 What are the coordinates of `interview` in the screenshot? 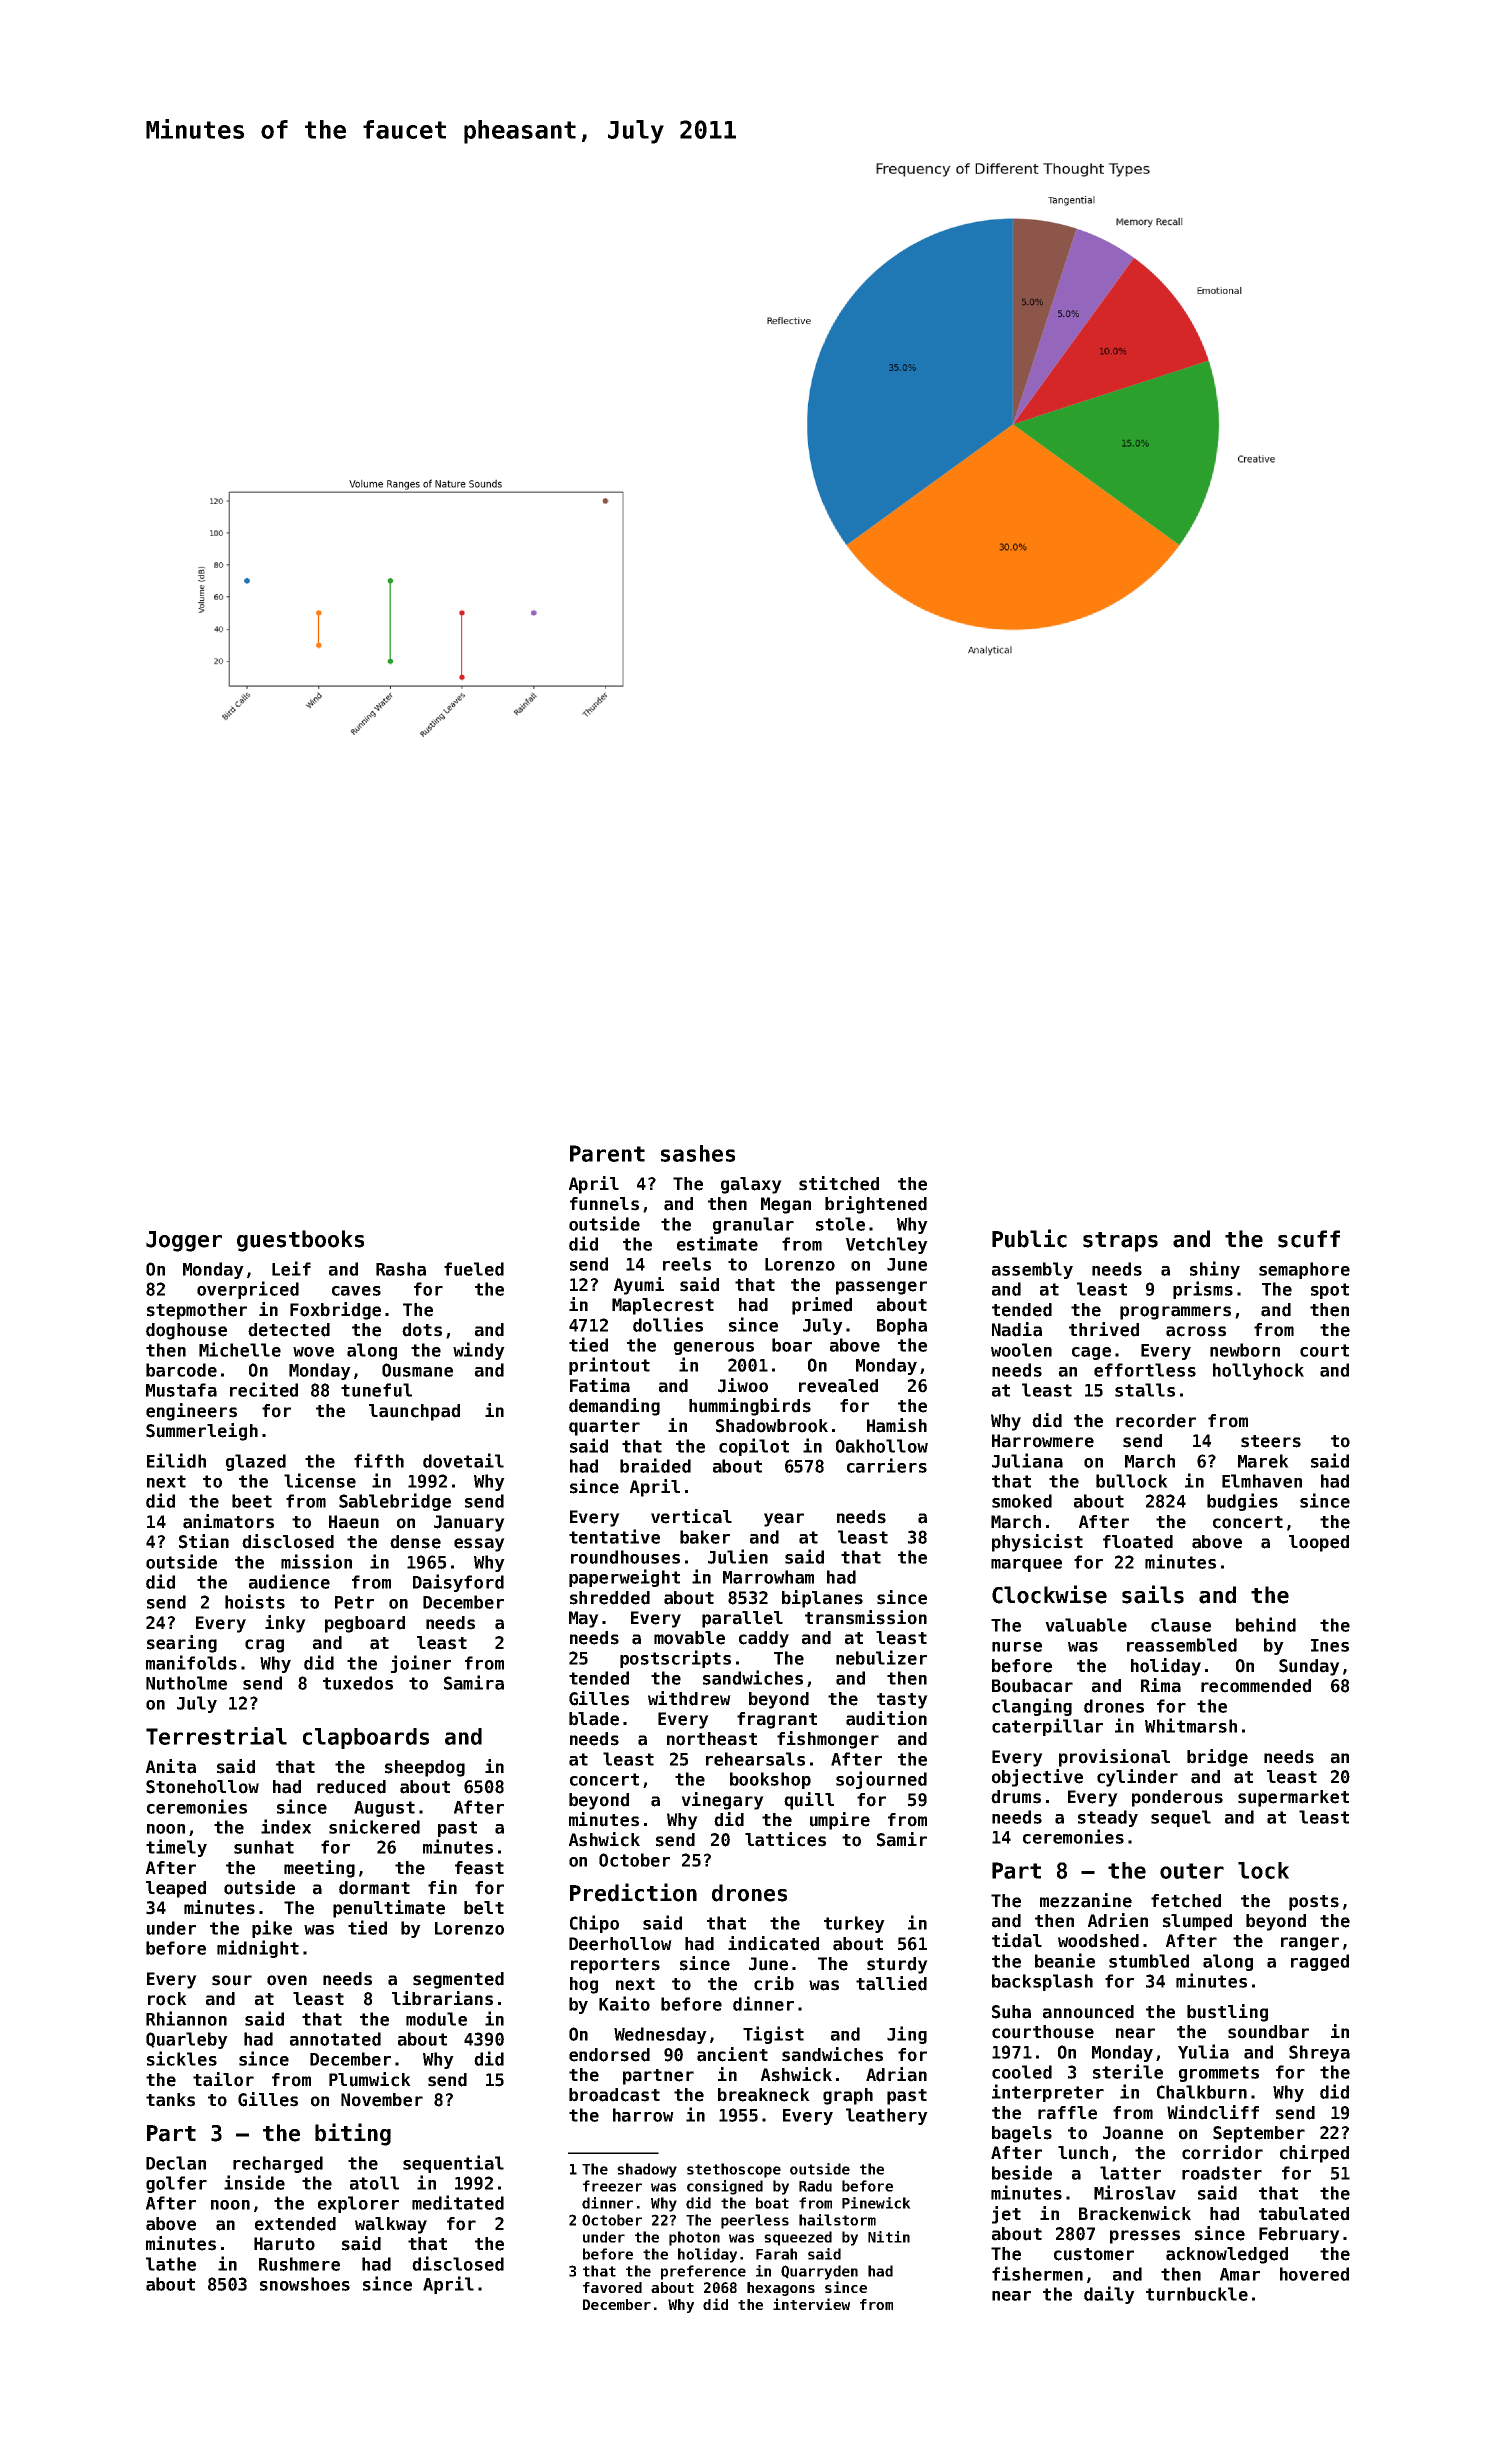 It's located at (811, 2304).
